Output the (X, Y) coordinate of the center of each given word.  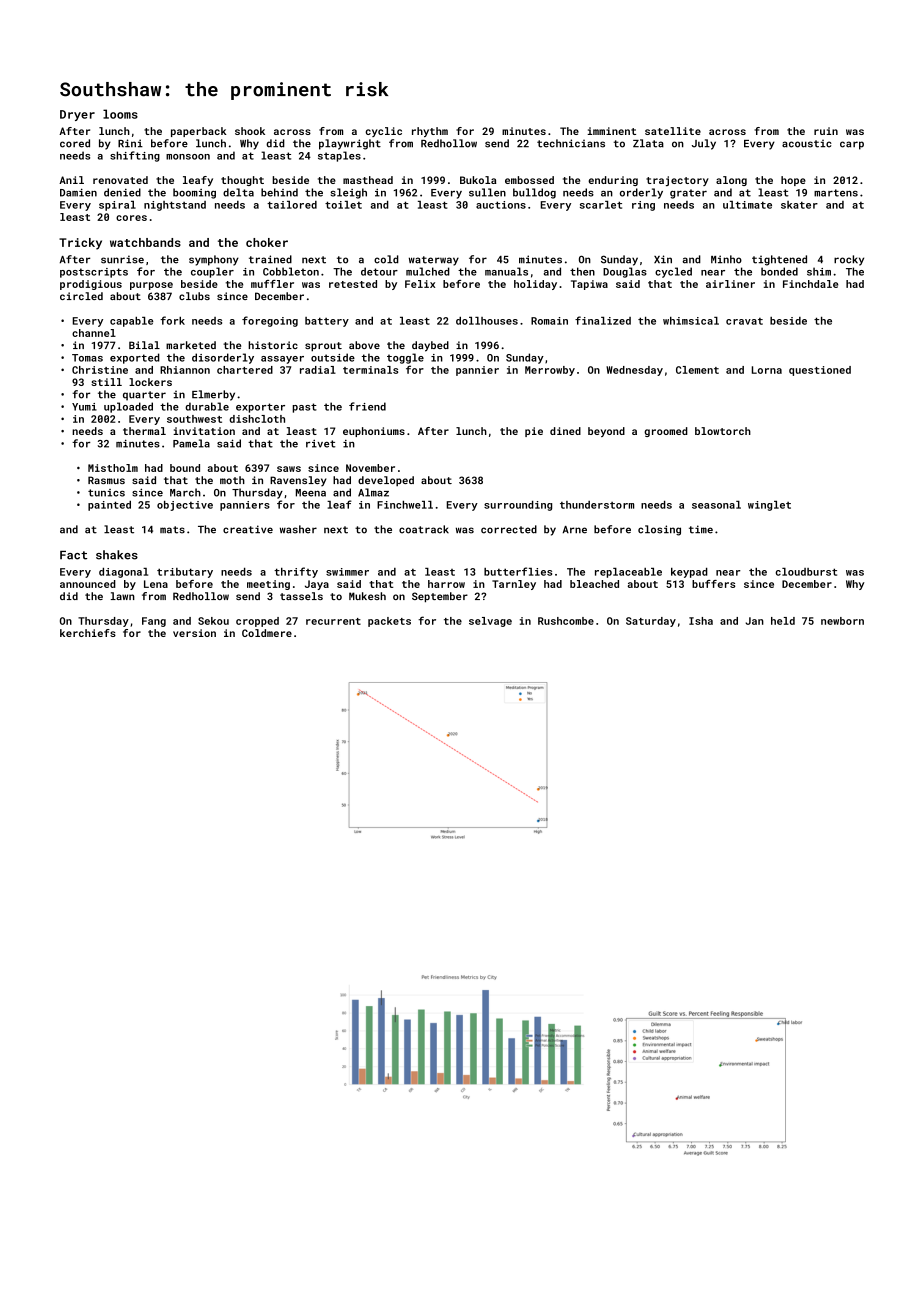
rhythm (430, 132)
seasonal (716, 505)
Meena (311, 493)
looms (120, 114)
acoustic (807, 143)
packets (389, 622)
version (194, 633)
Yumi (84, 407)
